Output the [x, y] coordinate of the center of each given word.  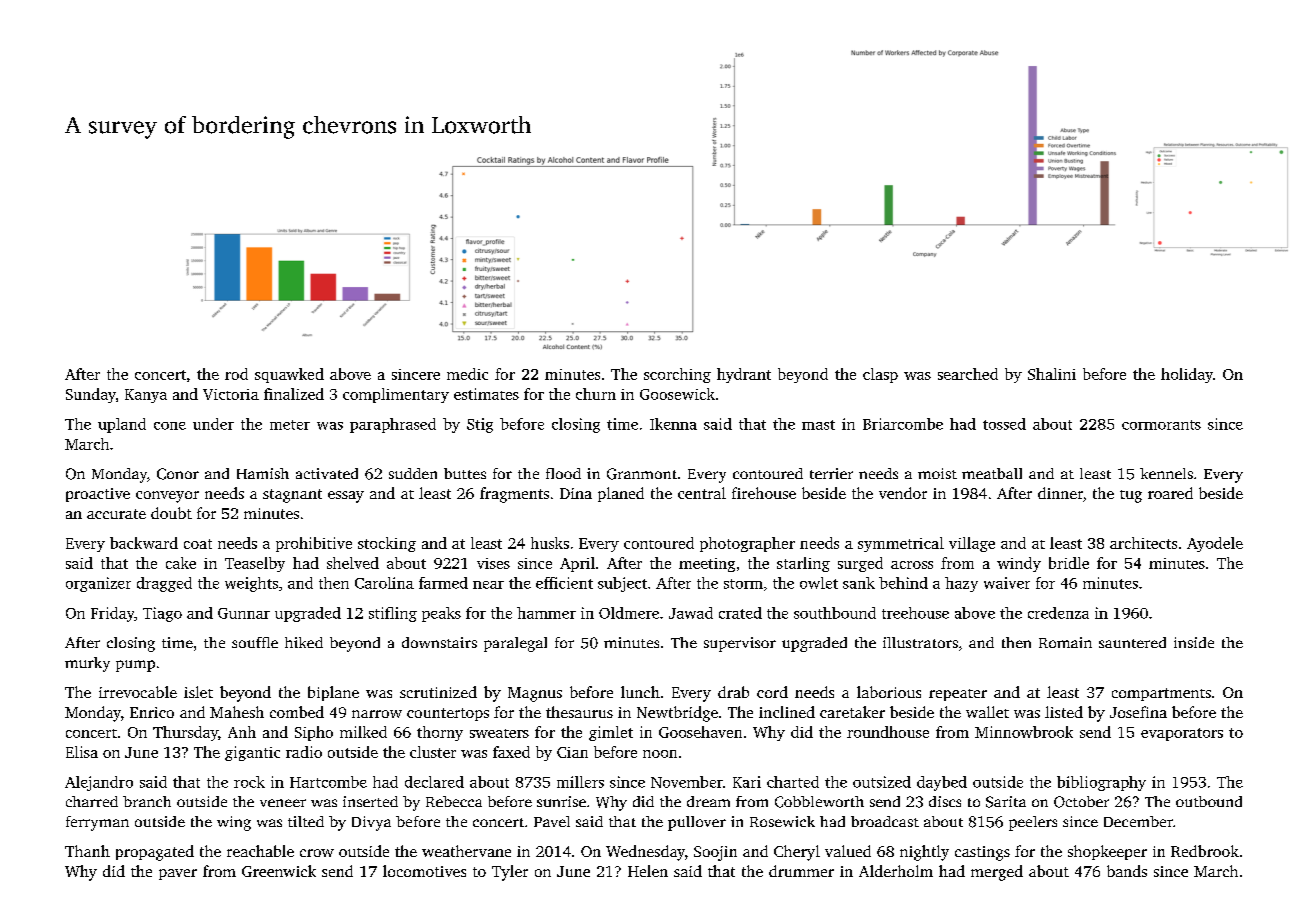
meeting [707, 565]
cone [170, 426]
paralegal [515, 644]
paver [178, 874]
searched [968, 374]
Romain [1065, 642]
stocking [387, 544]
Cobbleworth [819, 802]
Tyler [510, 873]
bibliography [1101, 783]
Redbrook [1205, 851]
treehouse [915, 613]
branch [147, 801]
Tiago [162, 614]
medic [467, 374]
